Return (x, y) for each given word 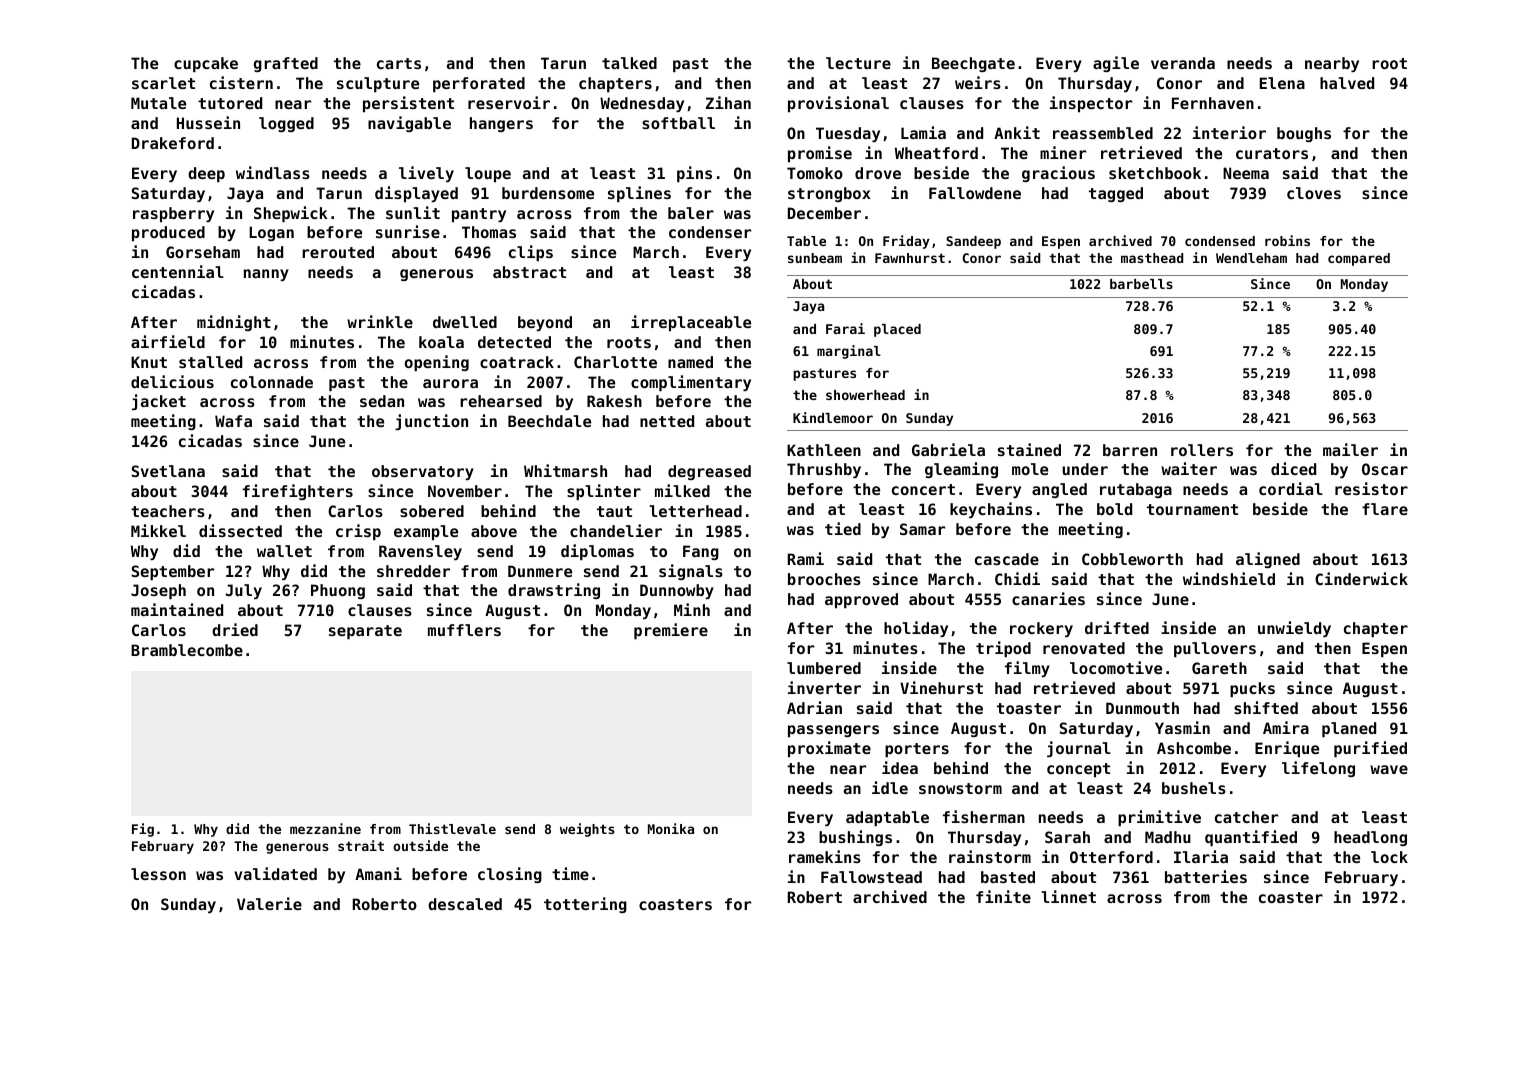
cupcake (206, 64)
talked (629, 63)
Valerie (269, 903)
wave (1389, 769)
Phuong (338, 591)
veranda (1183, 63)
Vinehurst (941, 687)
